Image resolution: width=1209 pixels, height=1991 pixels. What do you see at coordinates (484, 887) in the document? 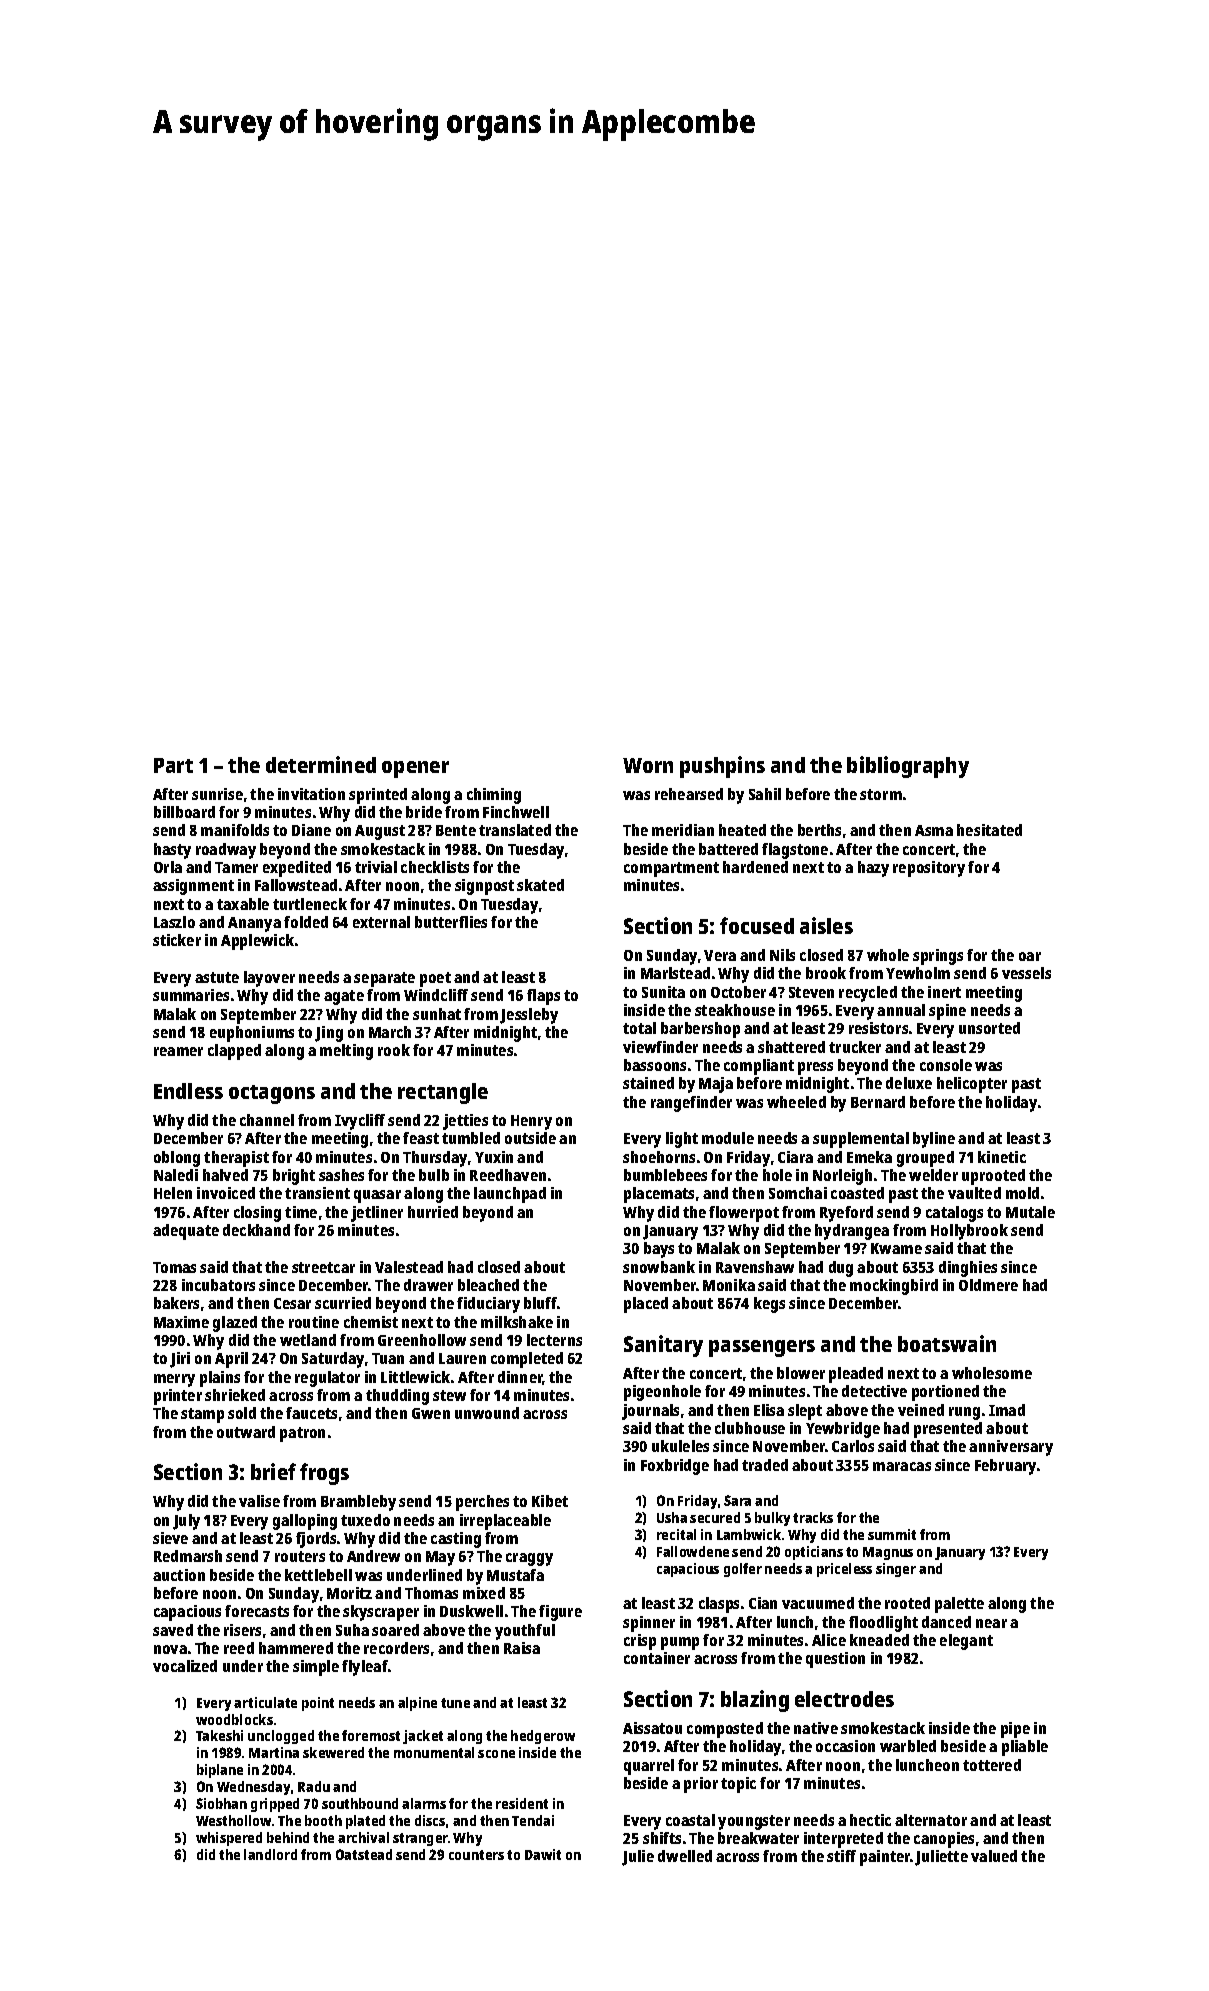
I see `signpost` at bounding box center [484, 887].
